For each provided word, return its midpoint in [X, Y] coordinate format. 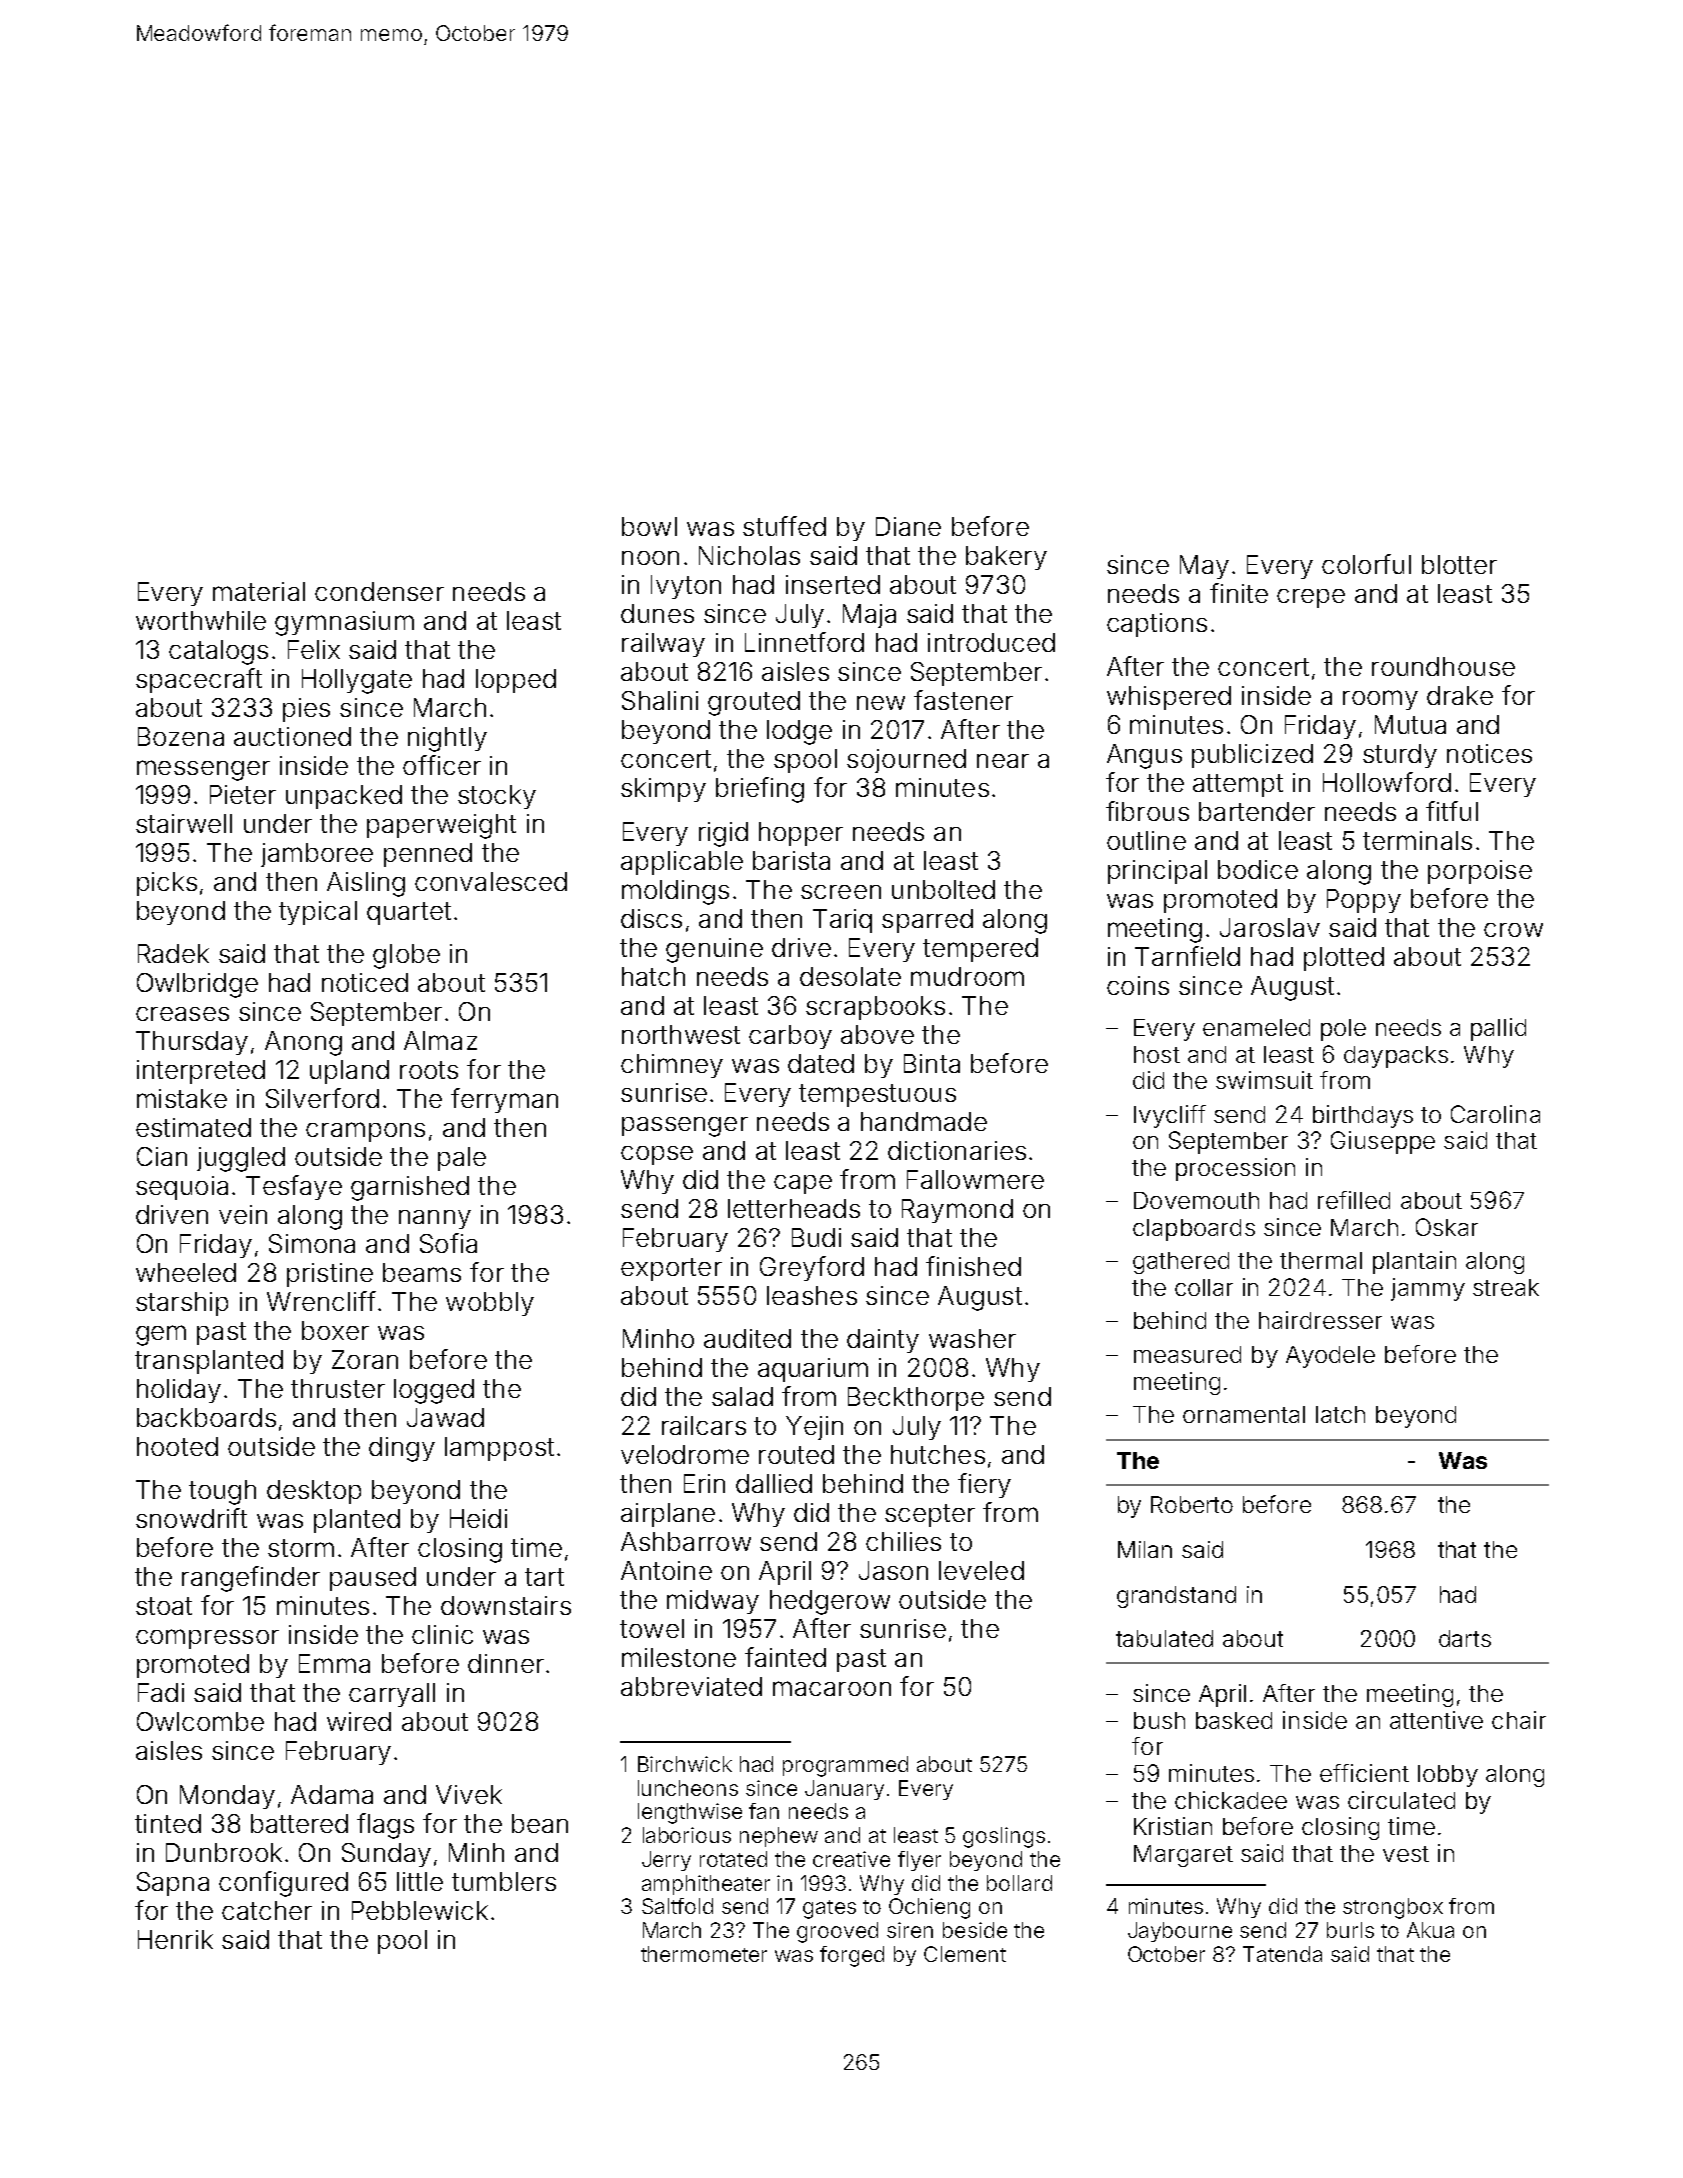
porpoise [1480, 872]
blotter [1459, 564]
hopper [801, 834]
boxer [335, 1330]
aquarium [813, 1370]
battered [299, 1823]
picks [167, 884]
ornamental [1244, 1414]
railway [663, 645]
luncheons [688, 1788]
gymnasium [344, 623]
